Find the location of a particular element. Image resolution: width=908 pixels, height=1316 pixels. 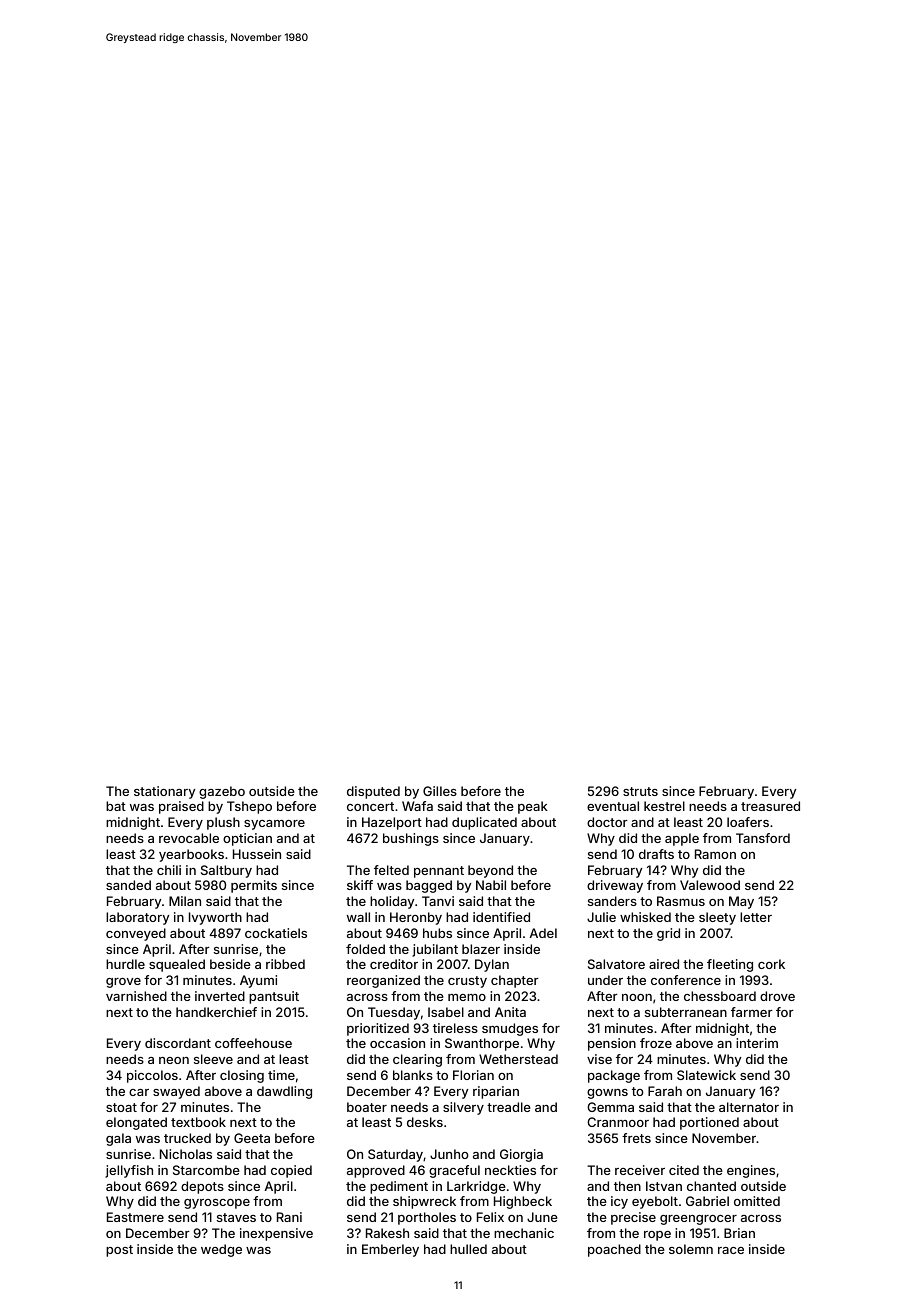

Rakesh is located at coordinates (387, 1233).
